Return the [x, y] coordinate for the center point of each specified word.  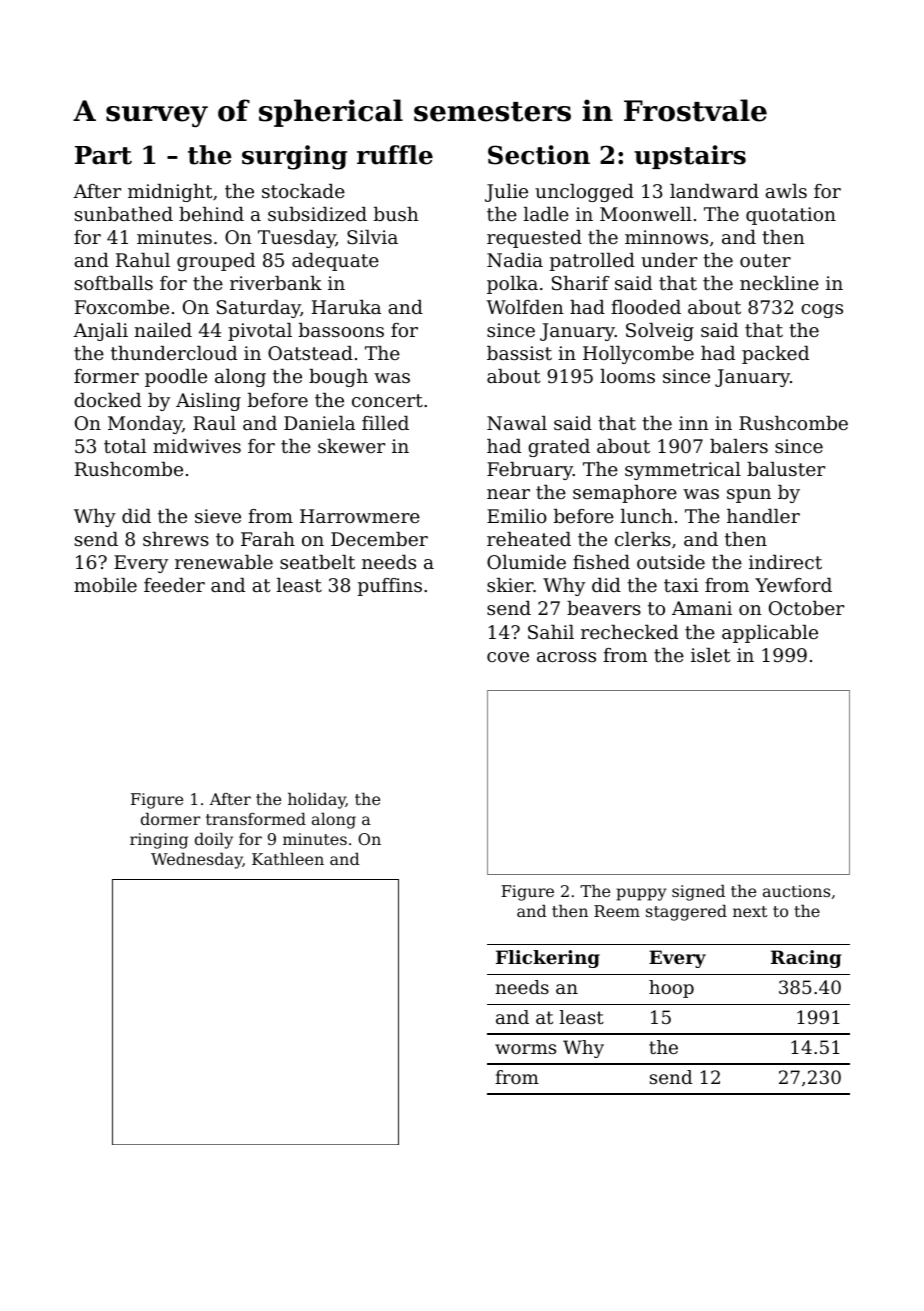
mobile [105, 585]
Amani [702, 608]
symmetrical [683, 471]
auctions [796, 891]
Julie [506, 193]
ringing [159, 841]
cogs [822, 311]
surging [294, 157]
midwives [197, 446]
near [508, 494]
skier [510, 585]
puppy [641, 894]
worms [525, 1049]
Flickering [548, 959]
